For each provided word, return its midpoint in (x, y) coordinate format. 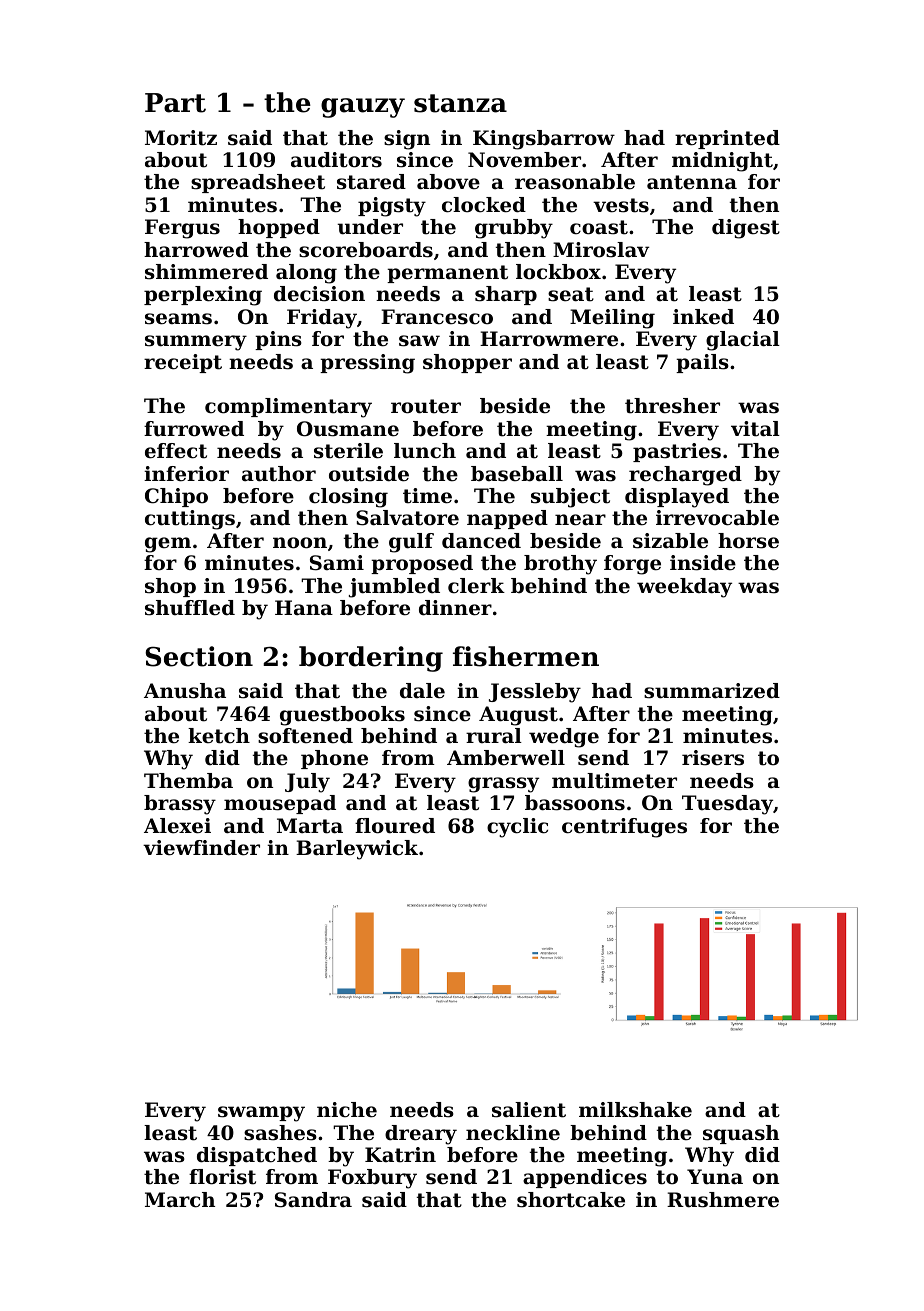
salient (529, 1110)
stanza (460, 103)
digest (746, 229)
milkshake (635, 1110)
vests (621, 205)
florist (222, 1177)
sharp (506, 295)
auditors (336, 160)
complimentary (288, 408)
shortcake (571, 1200)
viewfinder (201, 848)
